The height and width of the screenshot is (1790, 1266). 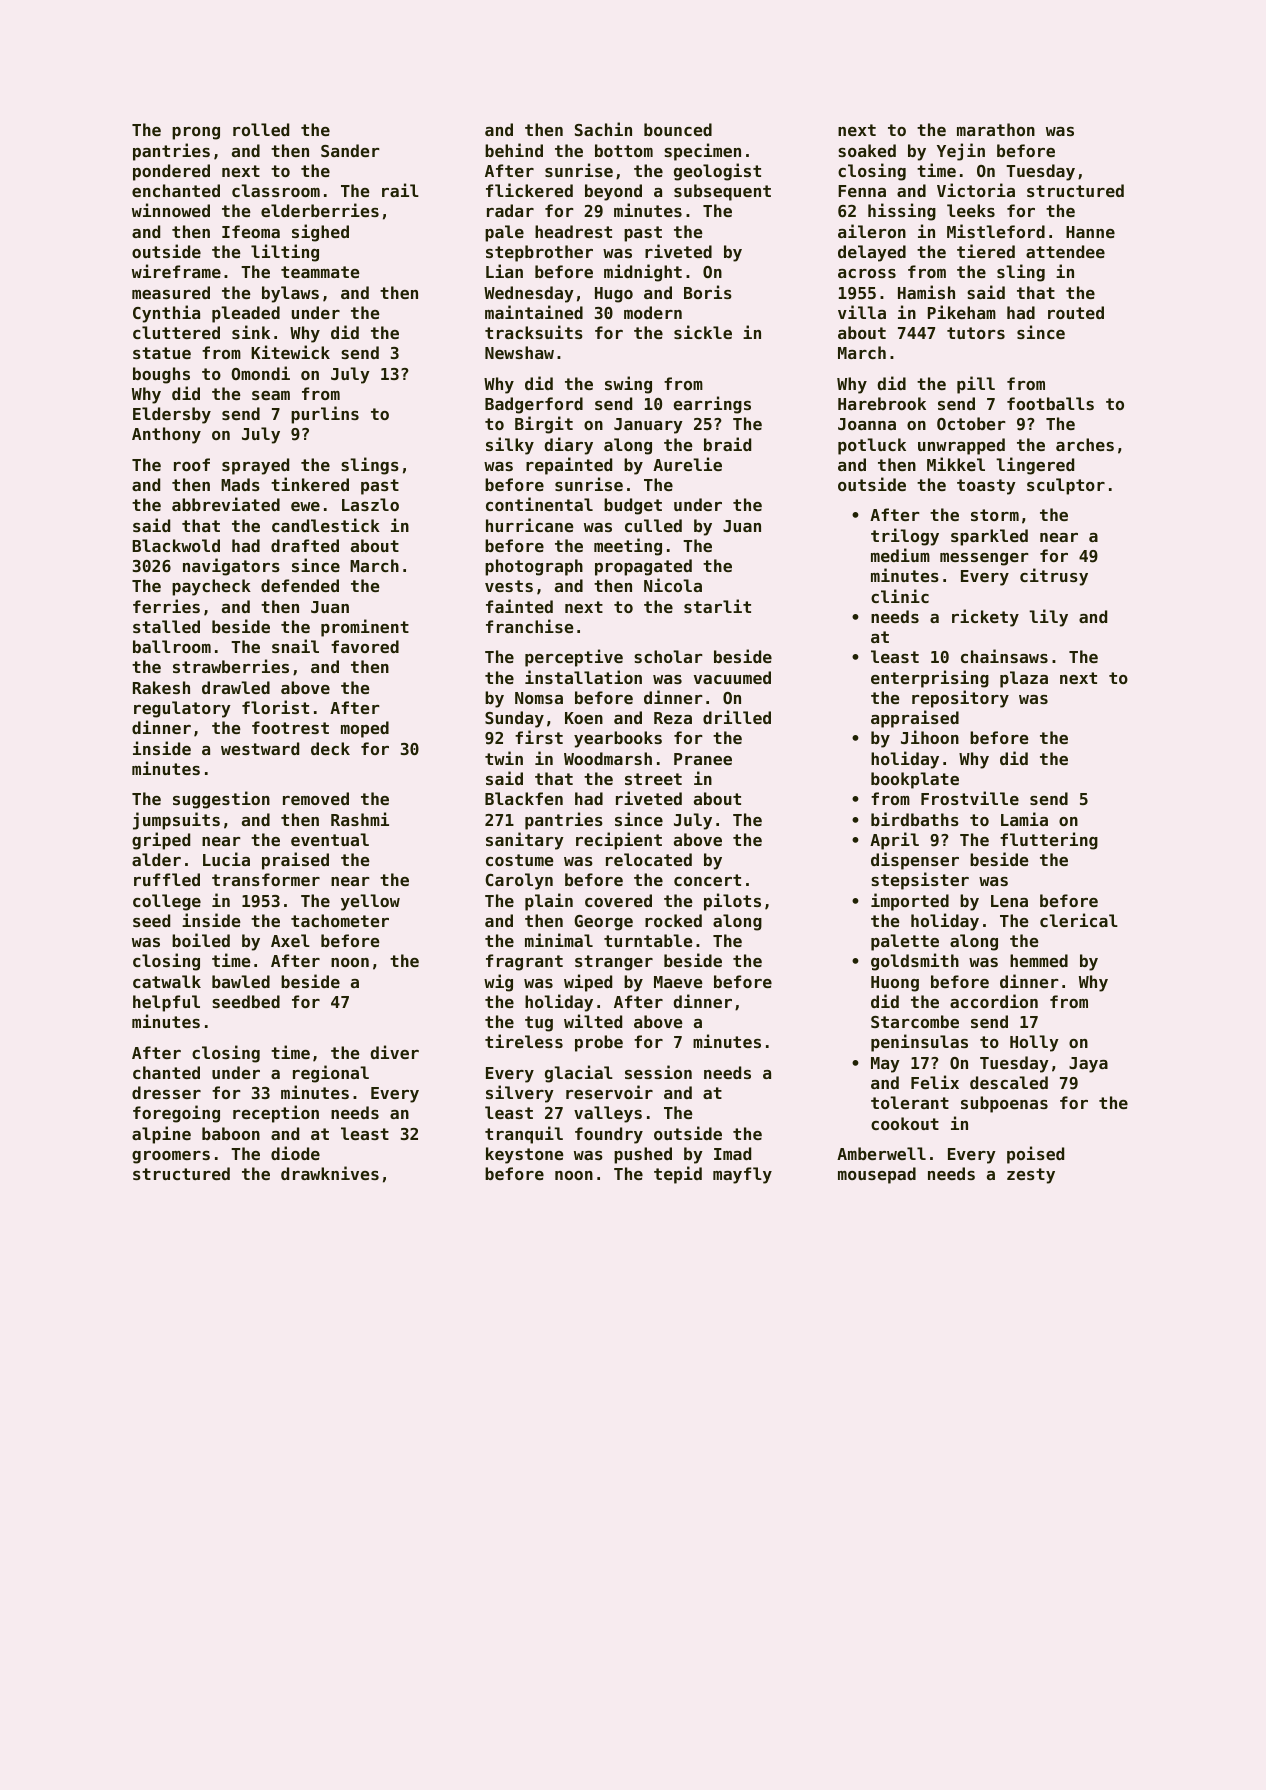 I want to click on griped, so click(x=161, y=841).
